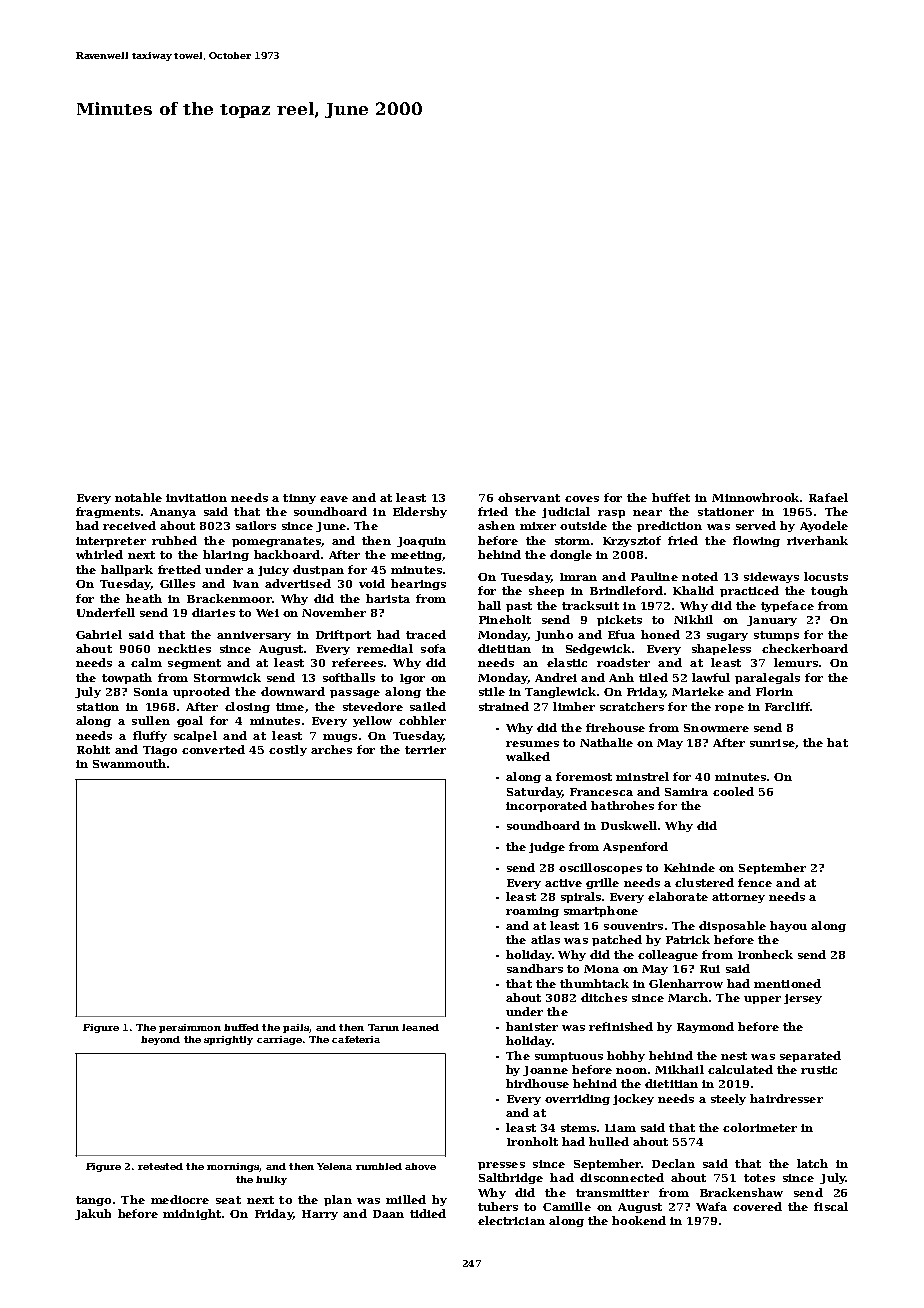 This document has width=924, height=1308. Describe the element at coordinates (534, 792) in the document. I see `Saturday` at that location.
